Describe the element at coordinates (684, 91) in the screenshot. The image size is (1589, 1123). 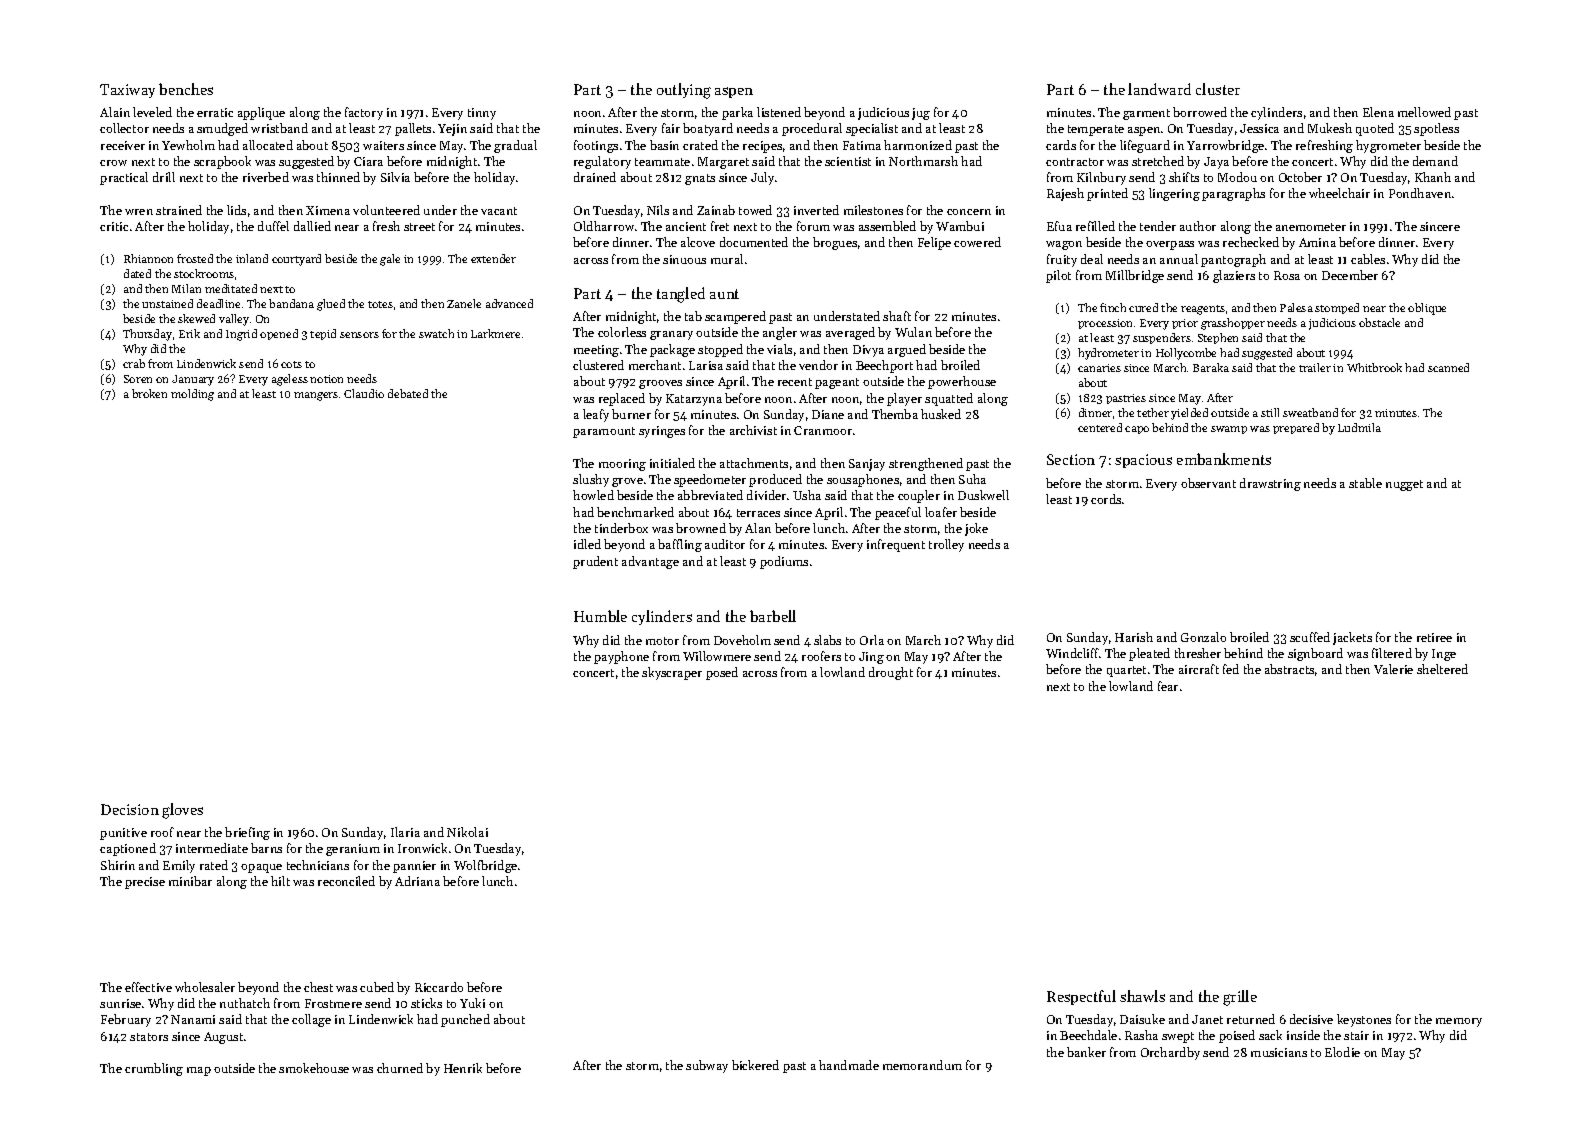
I see `outlying` at that location.
